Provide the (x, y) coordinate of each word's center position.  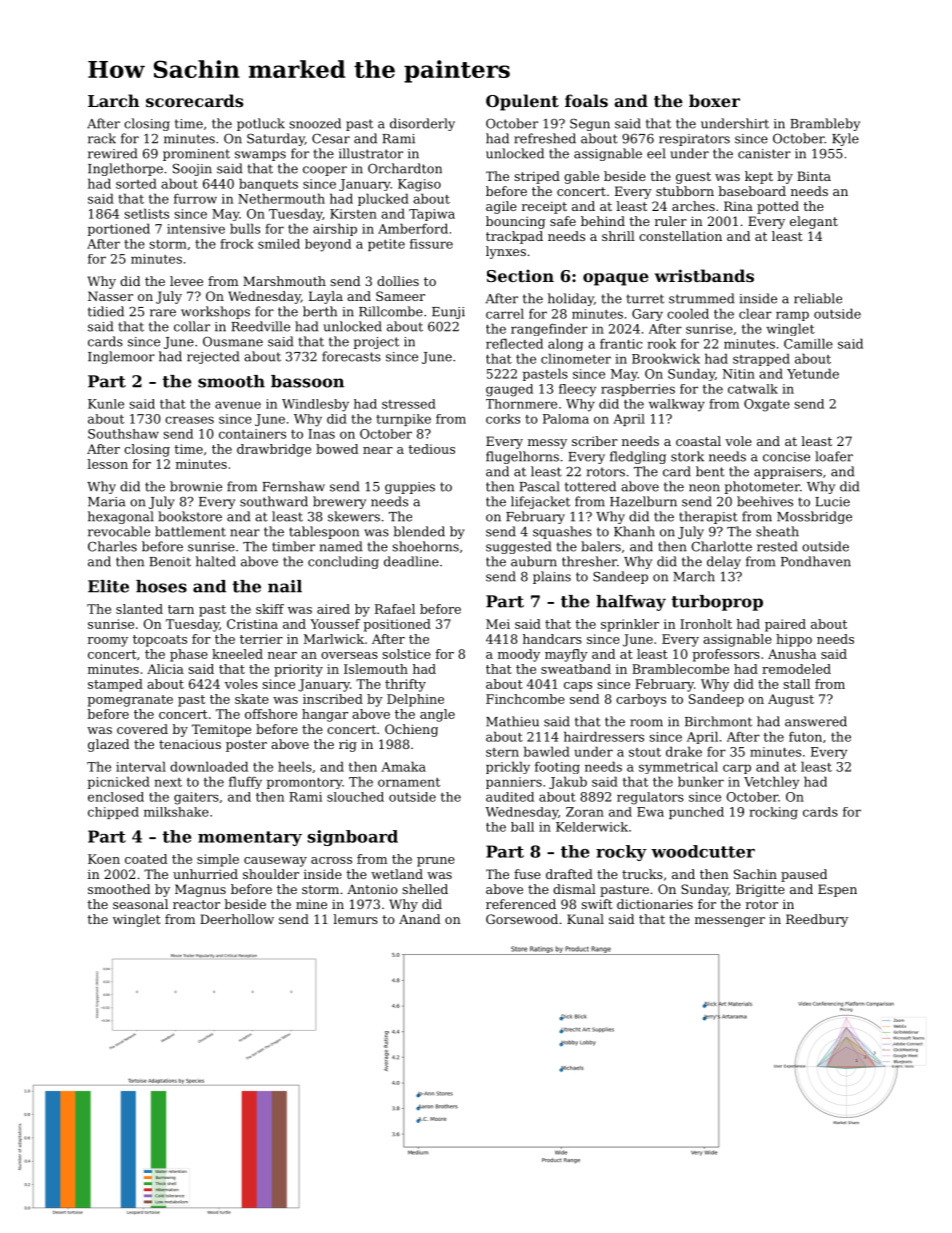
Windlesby (315, 405)
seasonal (140, 904)
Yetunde (813, 373)
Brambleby (825, 124)
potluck (261, 124)
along (565, 344)
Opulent (522, 102)
